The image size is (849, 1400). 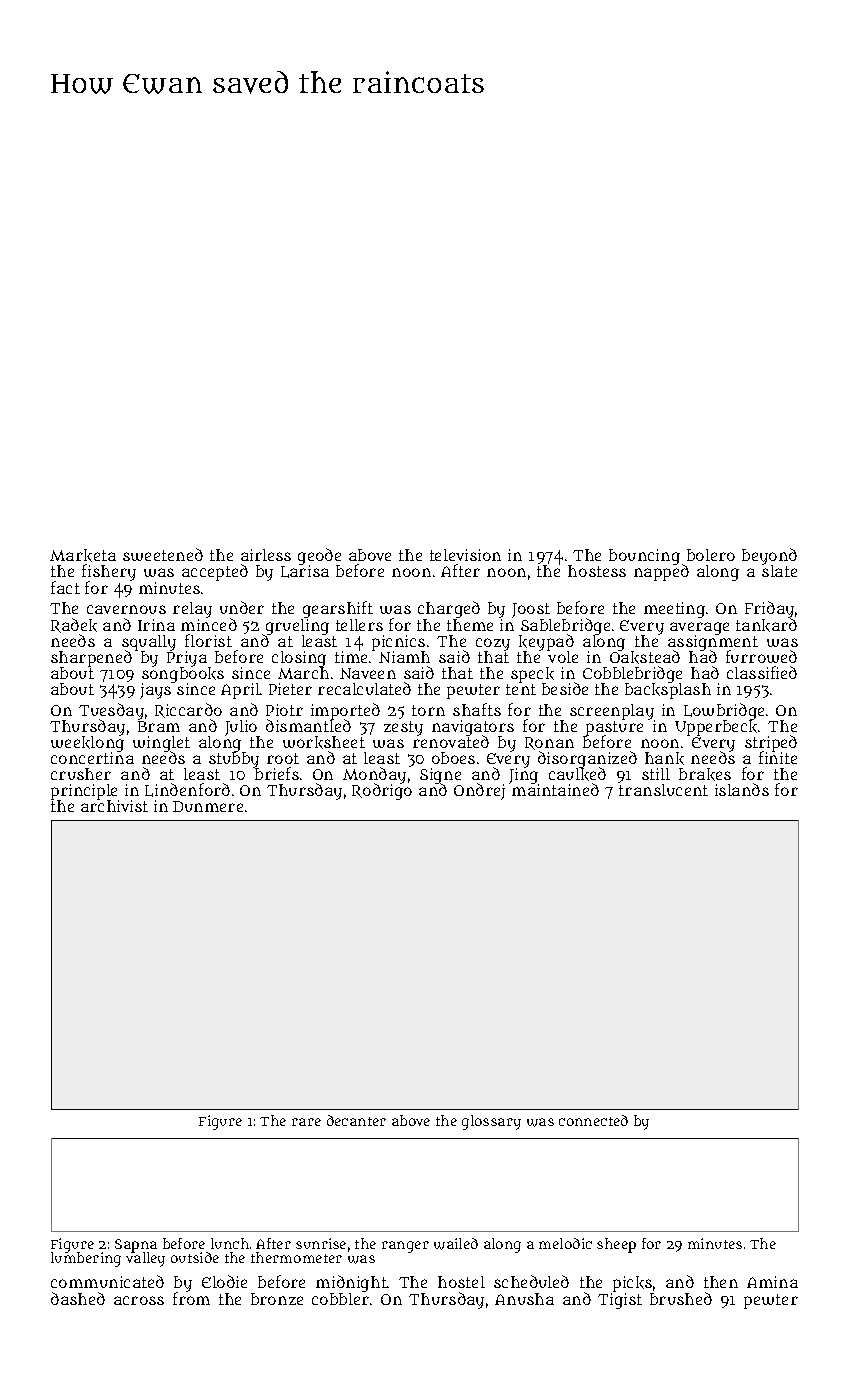 I want to click on Dunmere, so click(x=208, y=806).
